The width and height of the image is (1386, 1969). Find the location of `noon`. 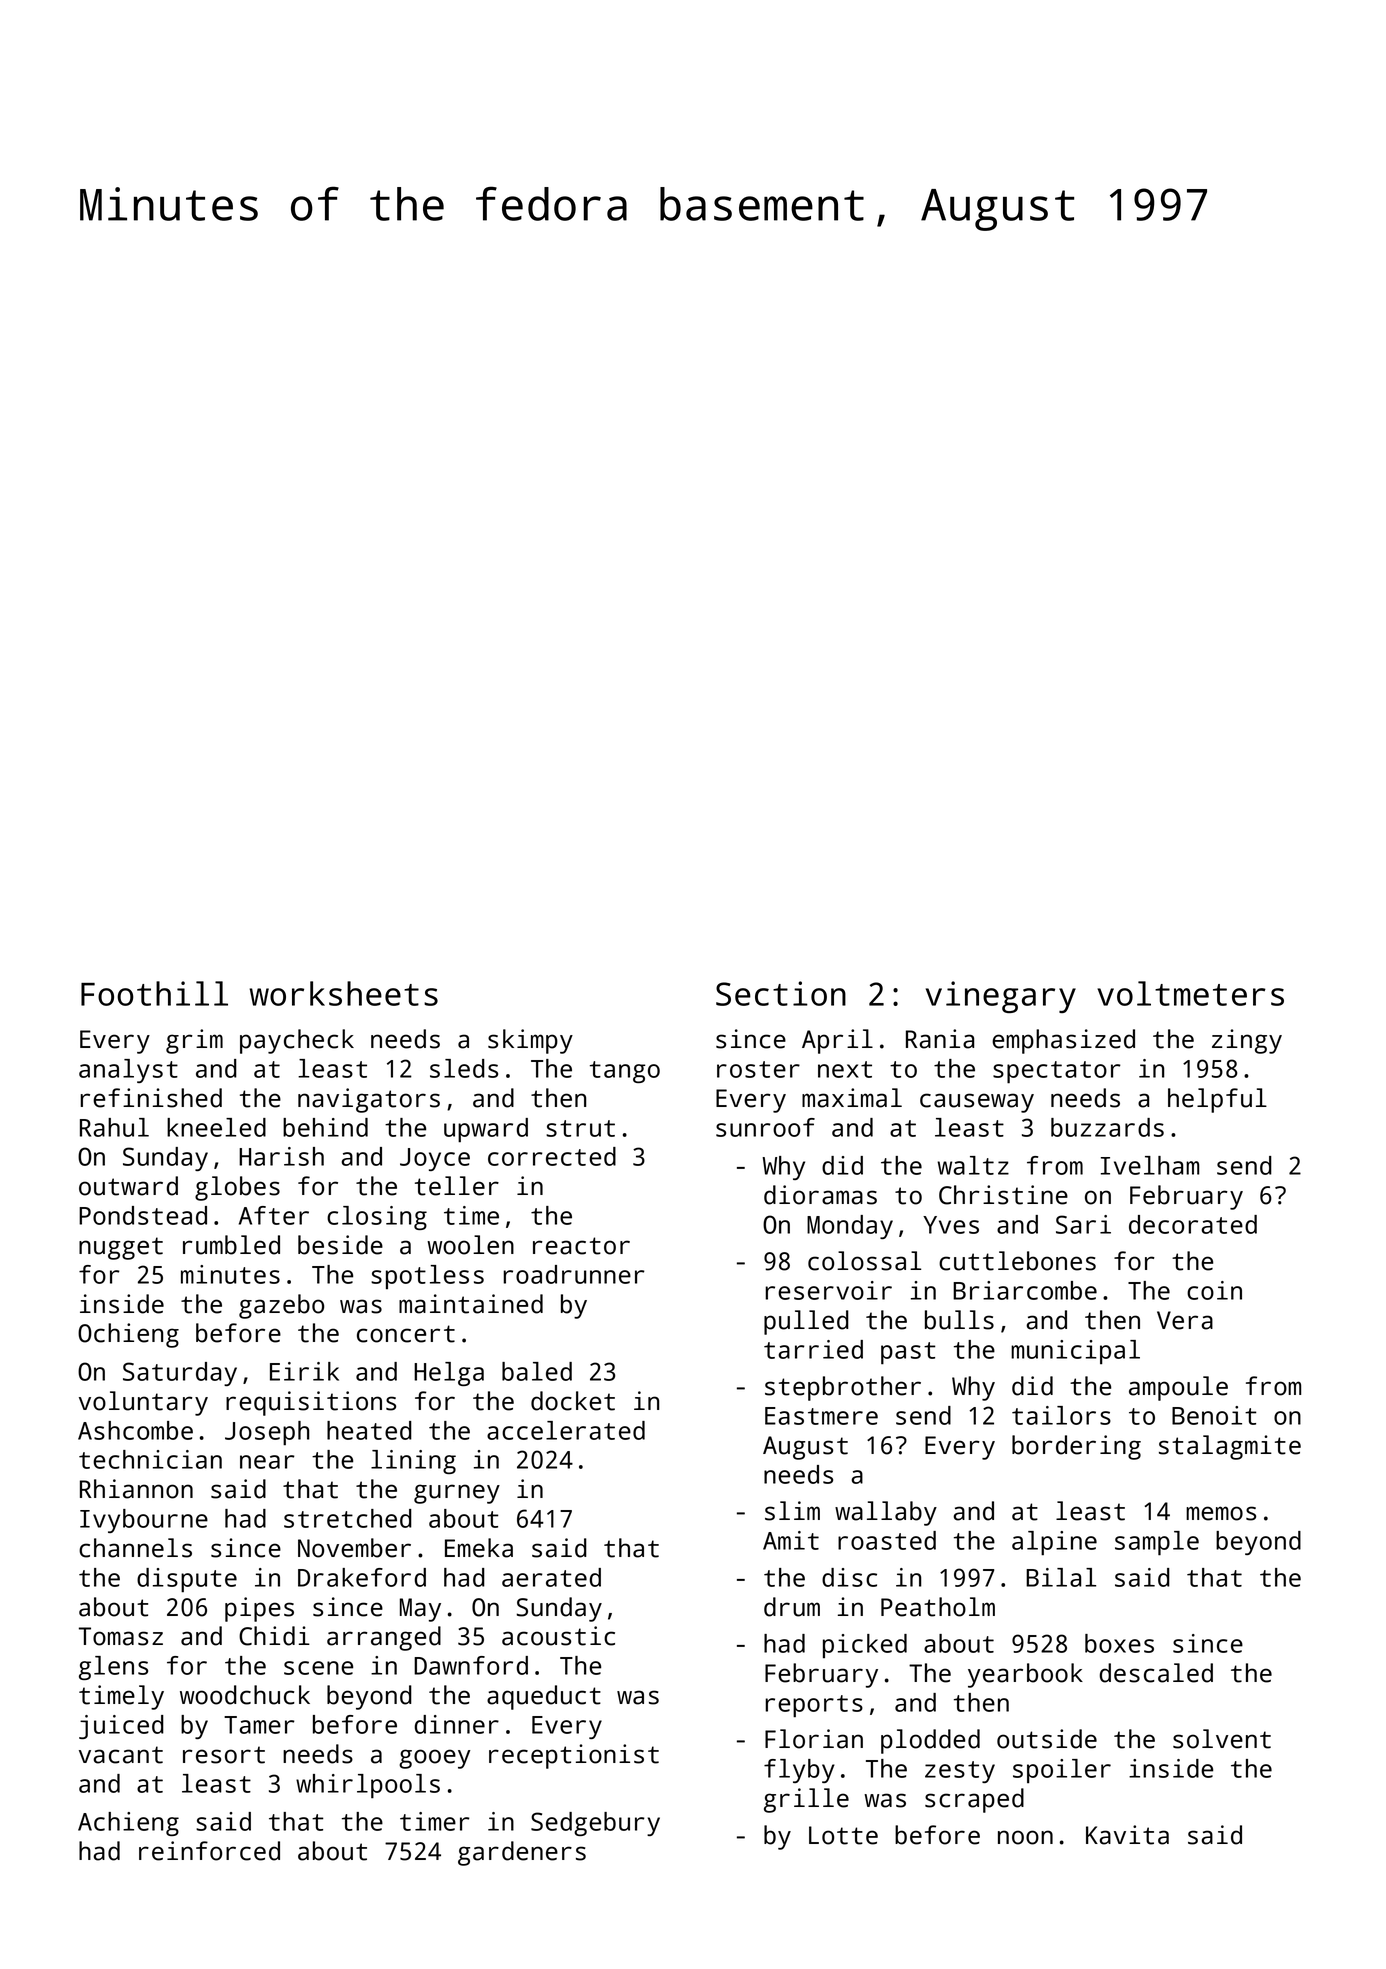

noon is located at coordinates (1025, 1837).
